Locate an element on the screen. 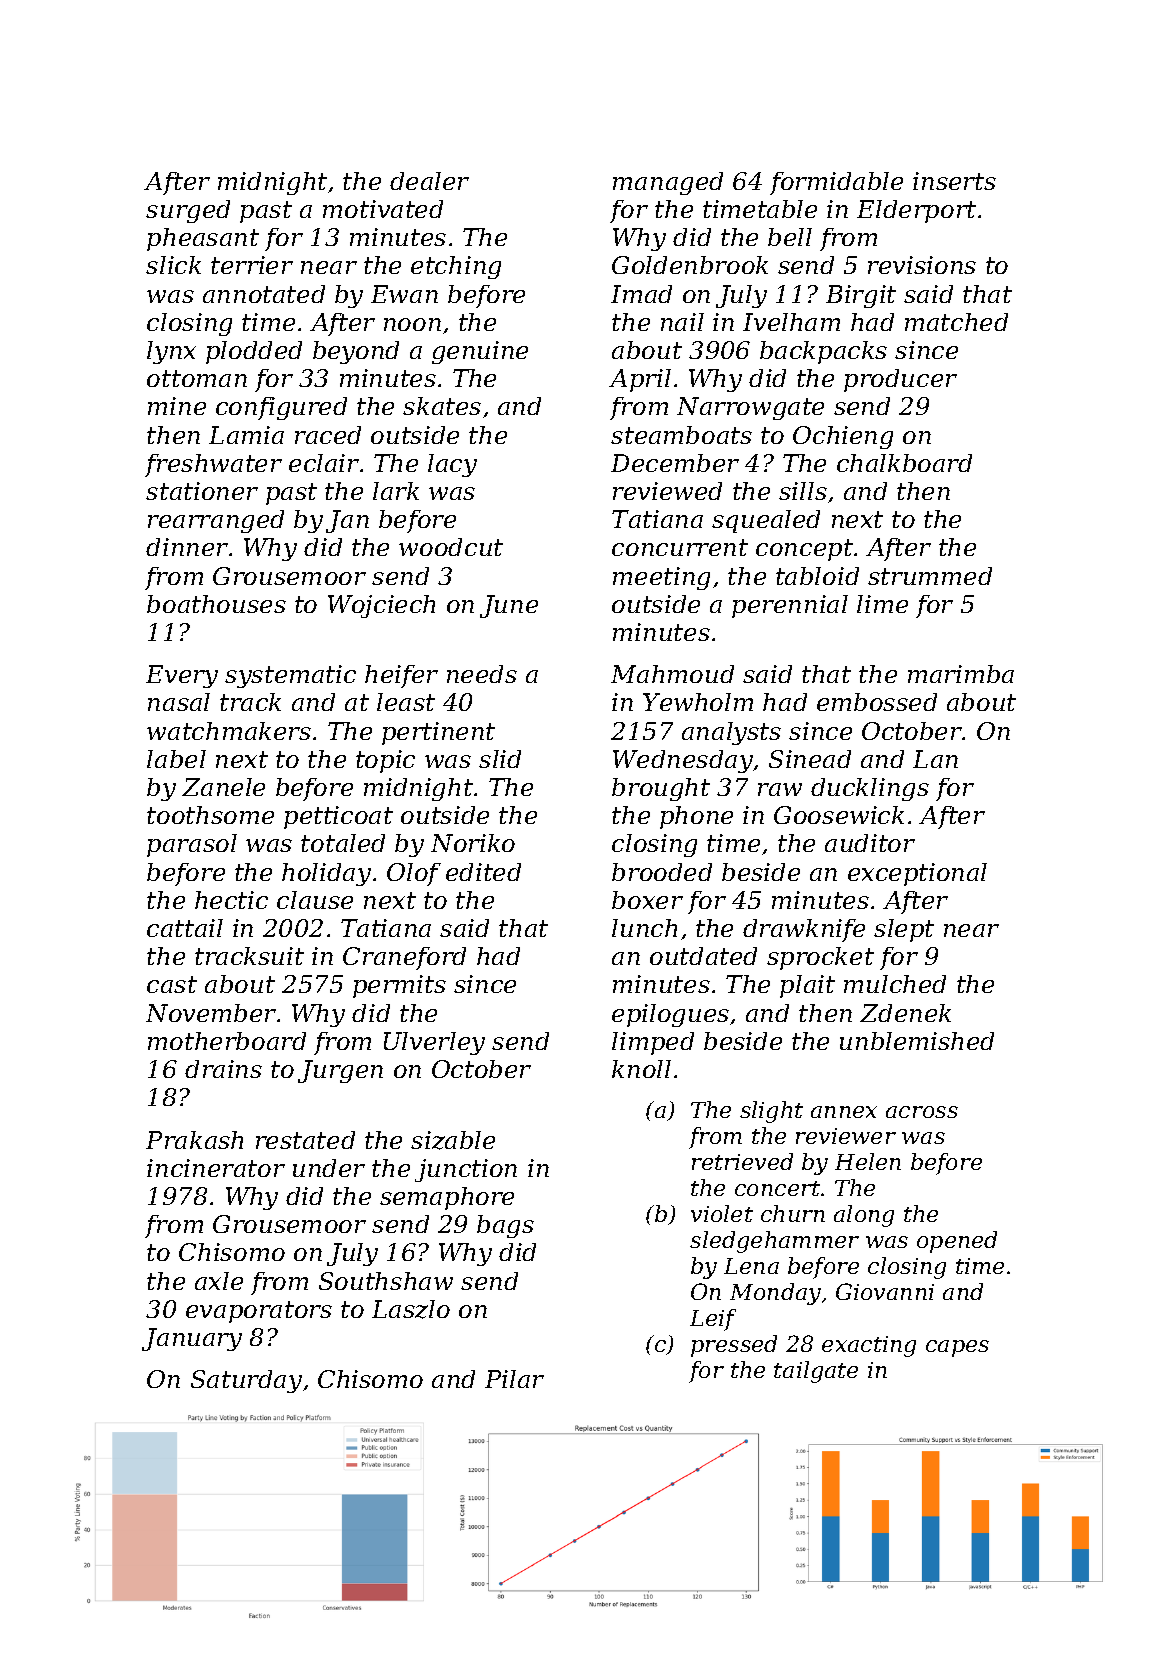 This screenshot has width=1165, height=1654. watchmakers is located at coordinates (229, 731).
